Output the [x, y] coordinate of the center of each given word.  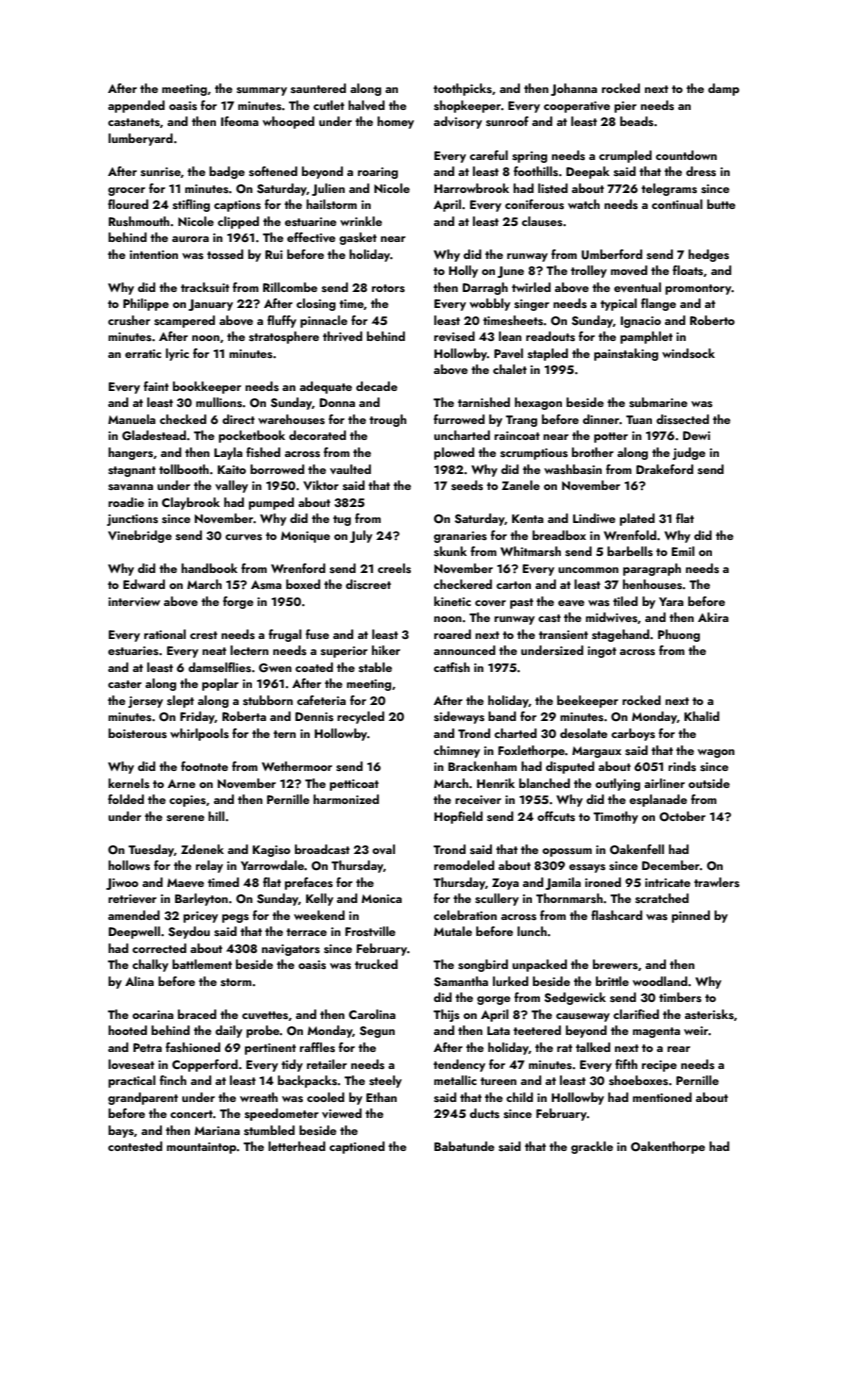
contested [135, 1146]
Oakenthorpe [668, 1147]
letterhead [296, 1146]
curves [243, 537]
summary [262, 91]
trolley [589, 271]
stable [375, 667]
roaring [378, 173]
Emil [683, 551]
